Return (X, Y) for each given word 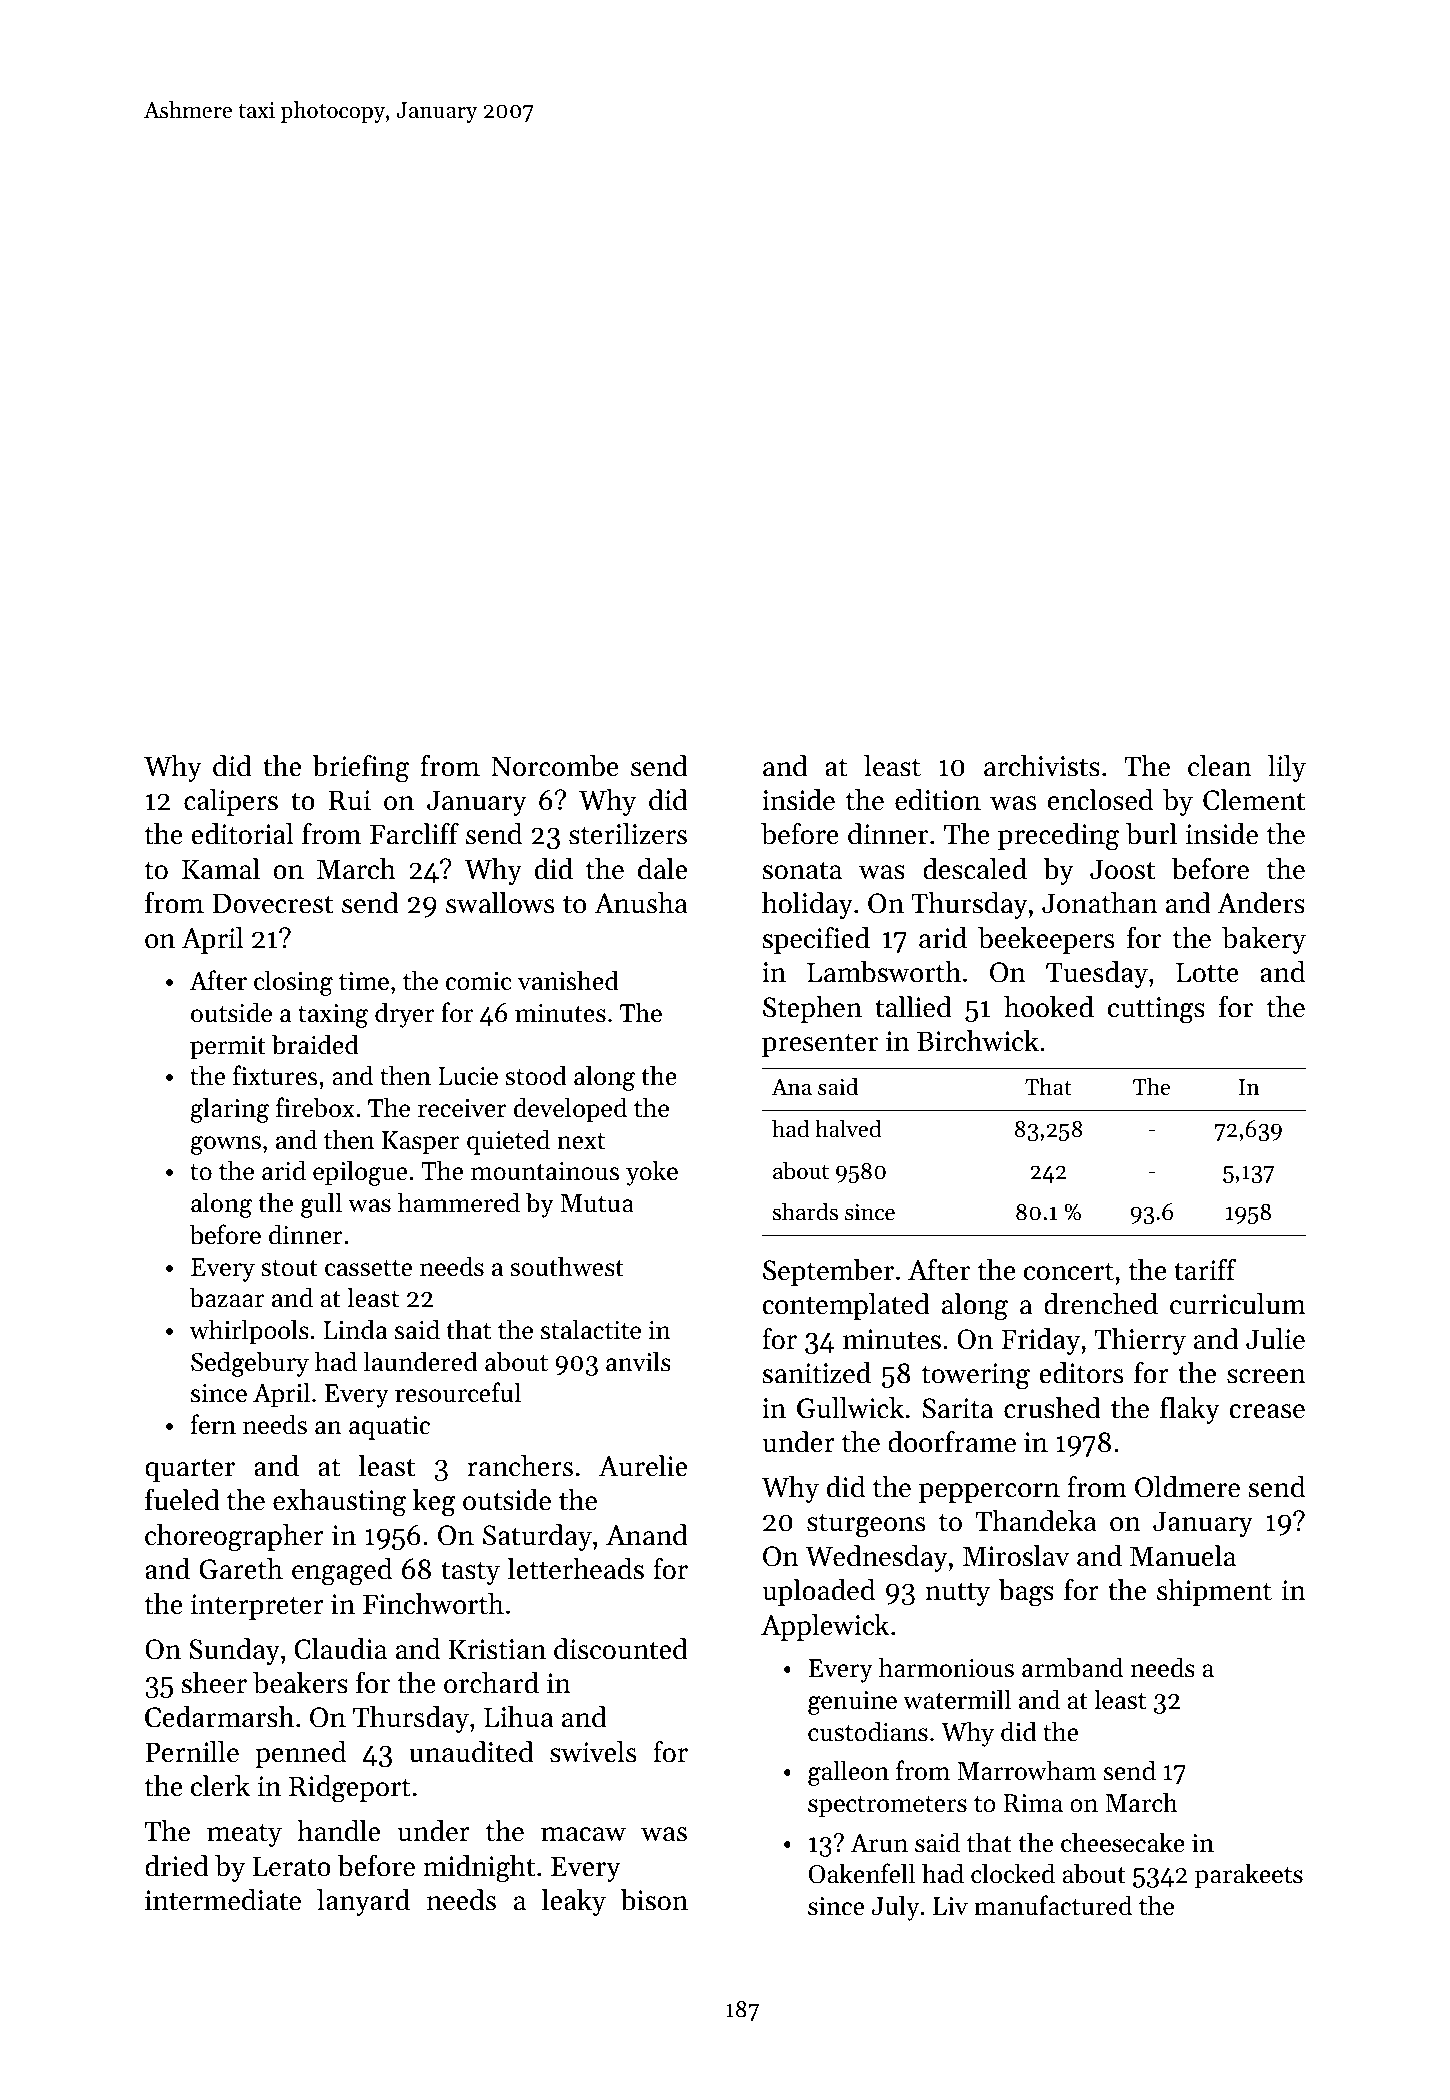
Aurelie (643, 1466)
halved (848, 1128)
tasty (470, 1573)
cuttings (1156, 1010)
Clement (1254, 800)
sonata (802, 870)
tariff (1205, 1269)
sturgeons (866, 1525)
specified (816, 940)
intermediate (223, 1900)
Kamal (221, 869)
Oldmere (1187, 1487)
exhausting (339, 1503)
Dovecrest (273, 903)
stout (289, 1268)
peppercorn (989, 1493)
